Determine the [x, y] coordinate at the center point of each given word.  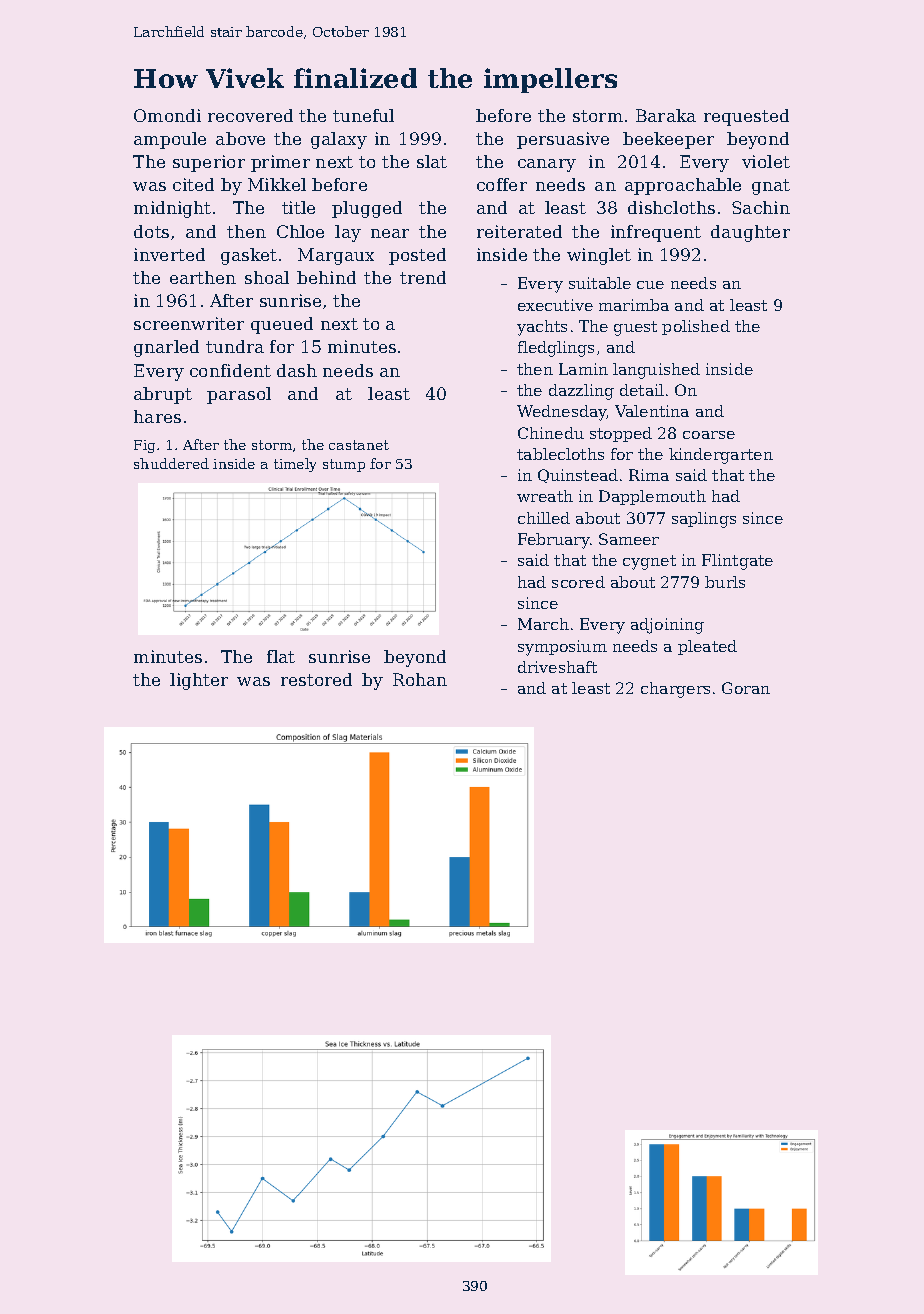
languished [656, 371]
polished [696, 327]
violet [766, 161]
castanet [359, 445]
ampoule [170, 140]
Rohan [420, 679]
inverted [169, 254]
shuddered [171, 463]
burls [725, 582]
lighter [199, 681]
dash [297, 370]
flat [281, 656]
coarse [709, 435]
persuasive [563, 140]
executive [555, 305]
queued [282, 325]
